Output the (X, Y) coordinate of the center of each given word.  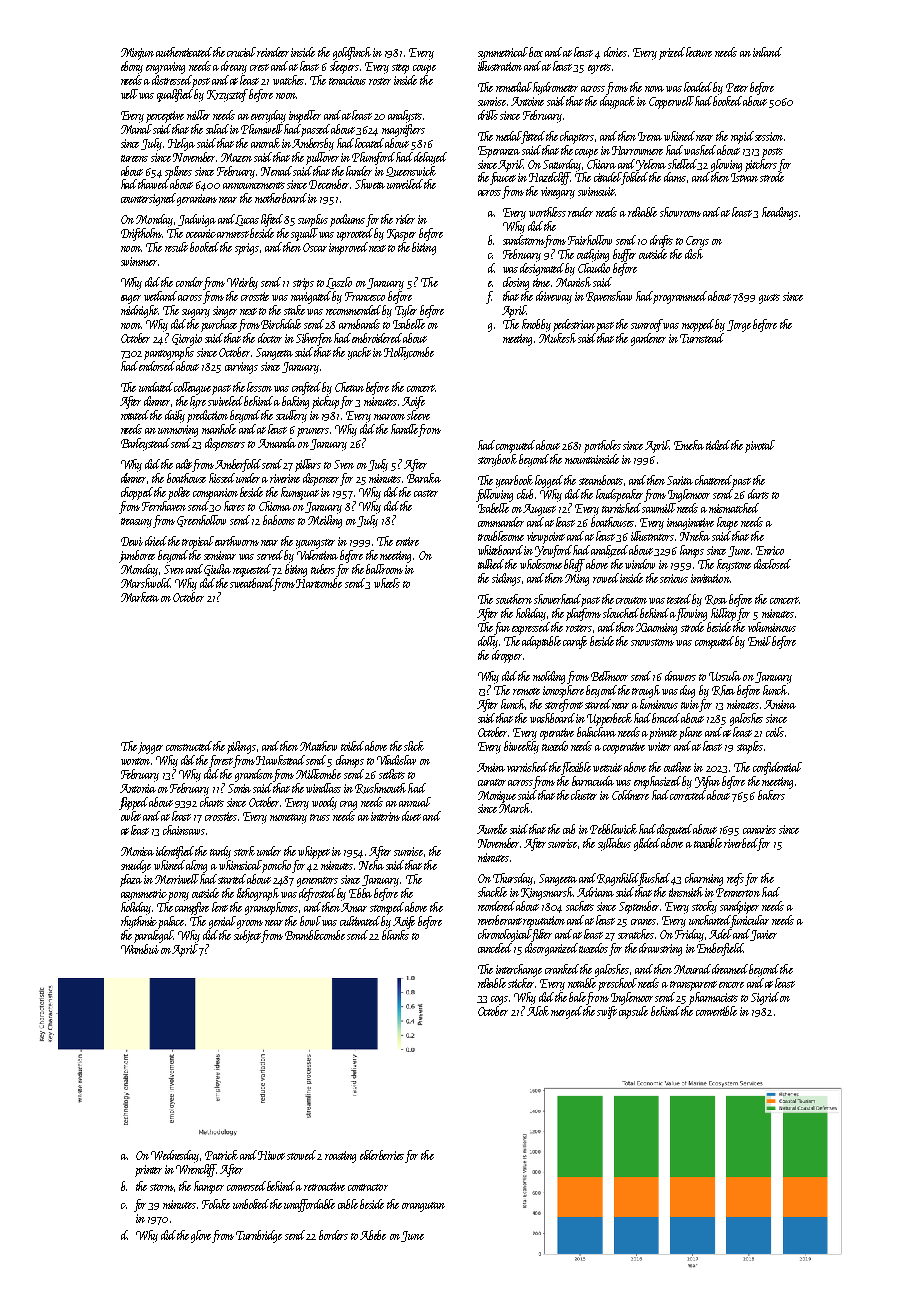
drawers (680, 676)
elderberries (382, 1155)
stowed (301, 1155)
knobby (536, 325)
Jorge (739, 326)
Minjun (137, 54)
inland (767, 52)
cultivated (360, 921)
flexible (576, 768)
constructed (190, 746)
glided (647, 844)
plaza (131, 880)
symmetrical (503, 53)
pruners (313, 432)
